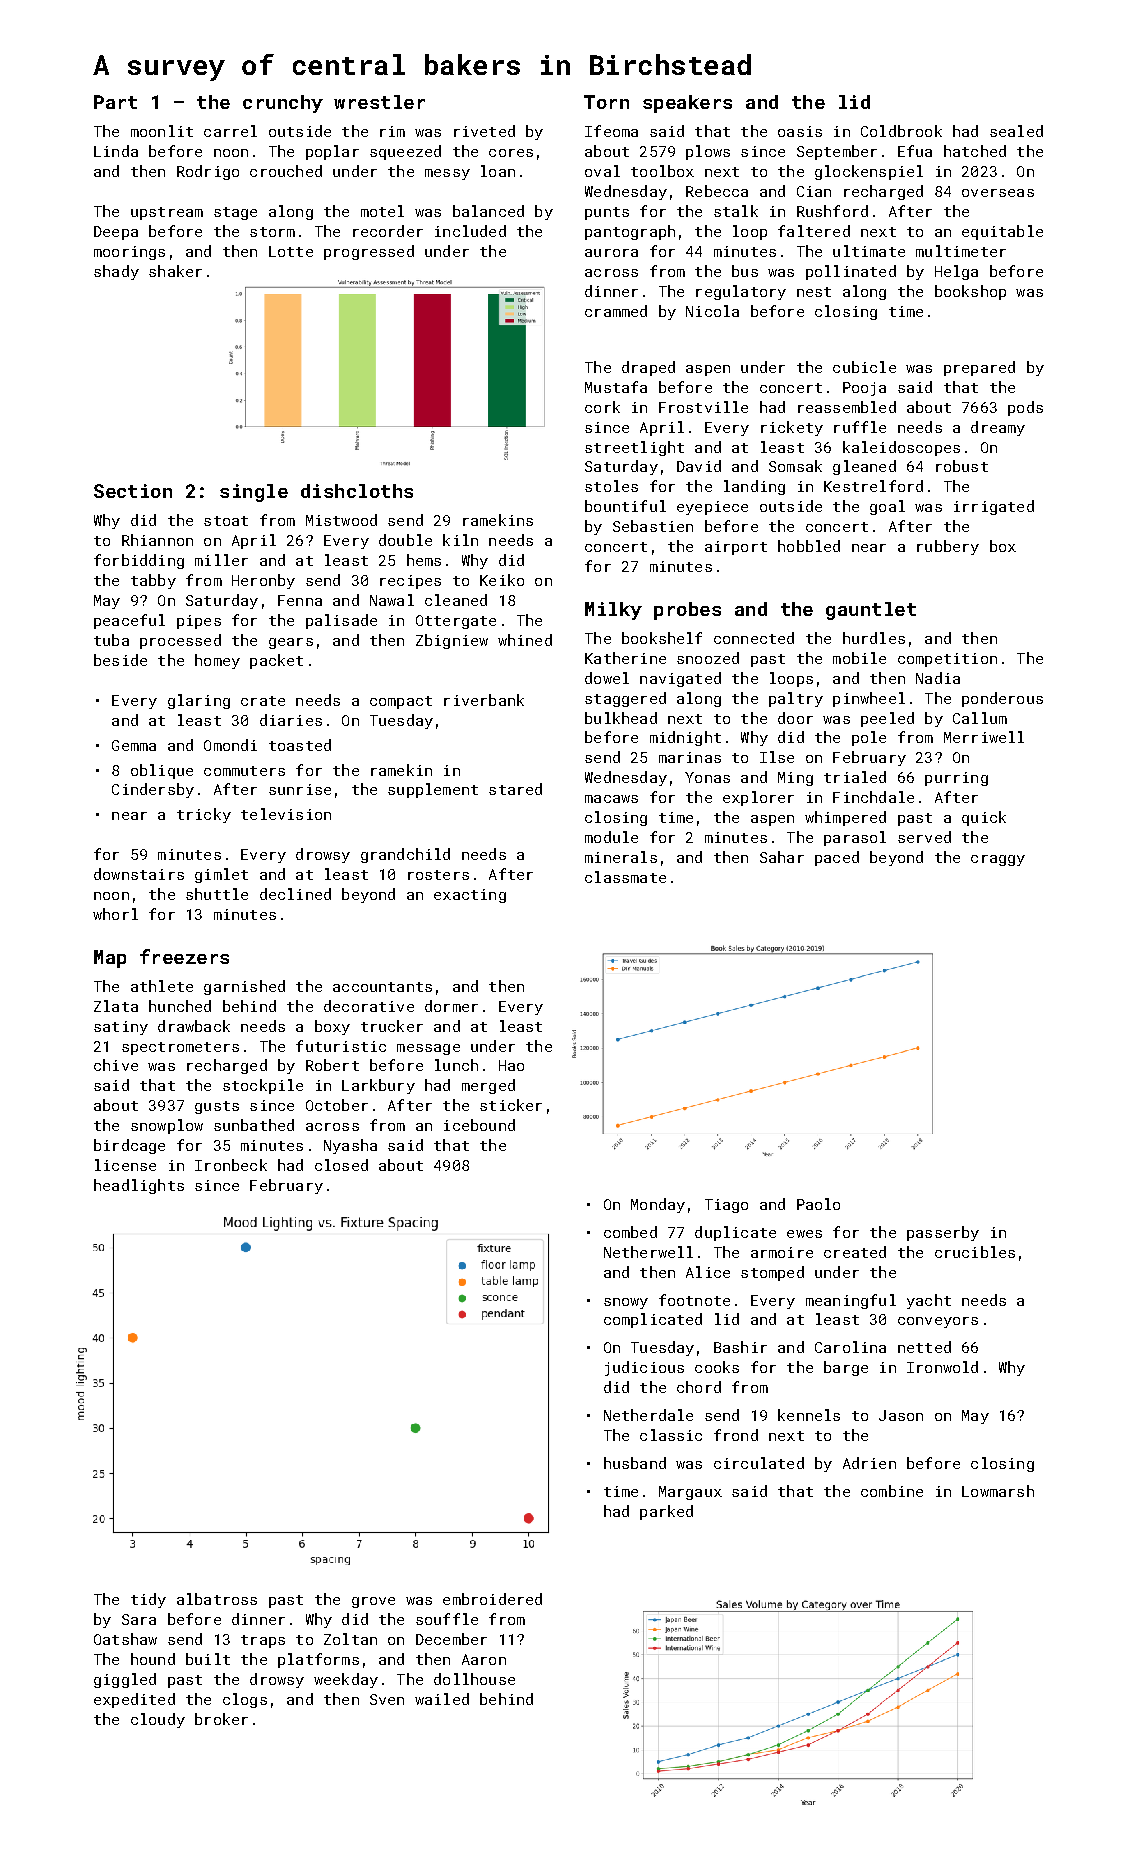  What do you see at coordinates (291, 251) in the image?
I see `Lotte` at bounding box center [291, 251].
